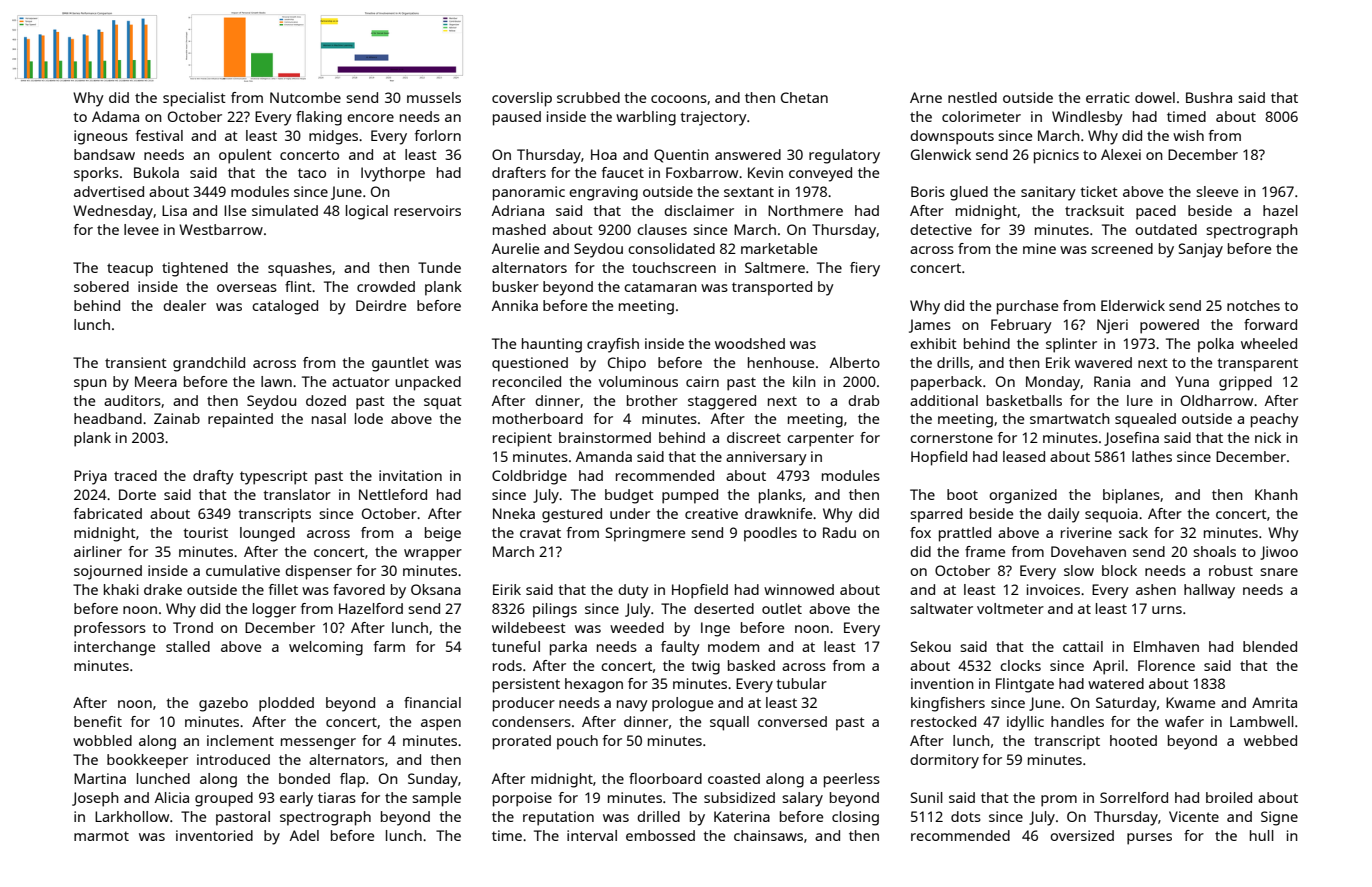  I want to click on subsidized, so click(739, 797).
